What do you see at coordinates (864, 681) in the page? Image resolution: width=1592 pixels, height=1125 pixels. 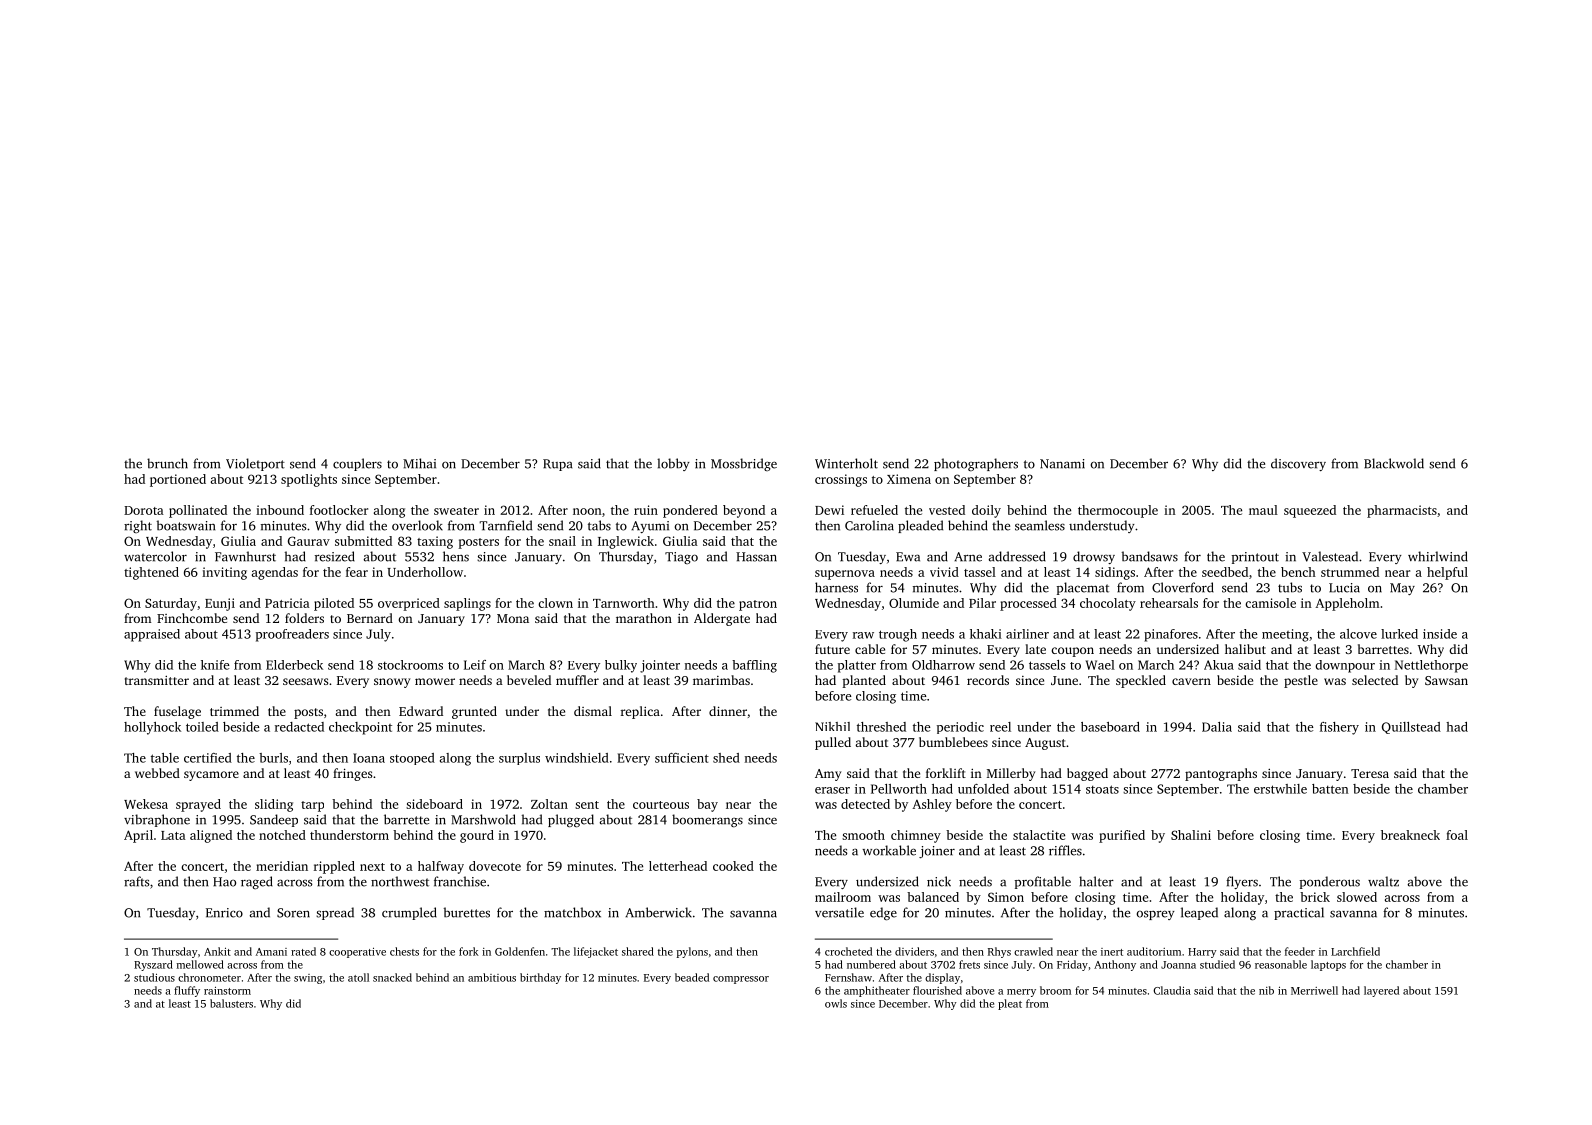 I see `planted` at bounding box center [864, 681].
